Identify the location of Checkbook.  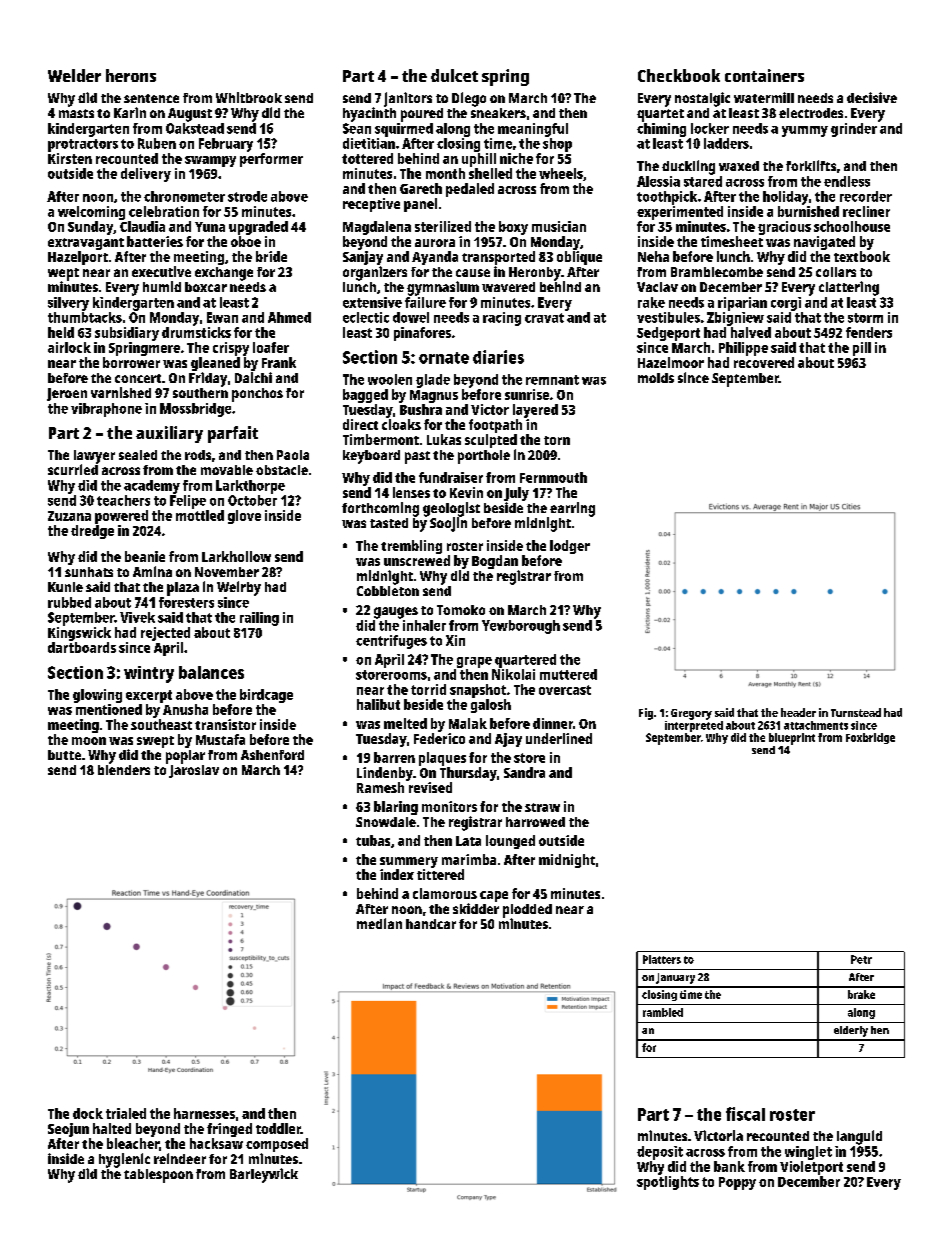
(679, 75).
